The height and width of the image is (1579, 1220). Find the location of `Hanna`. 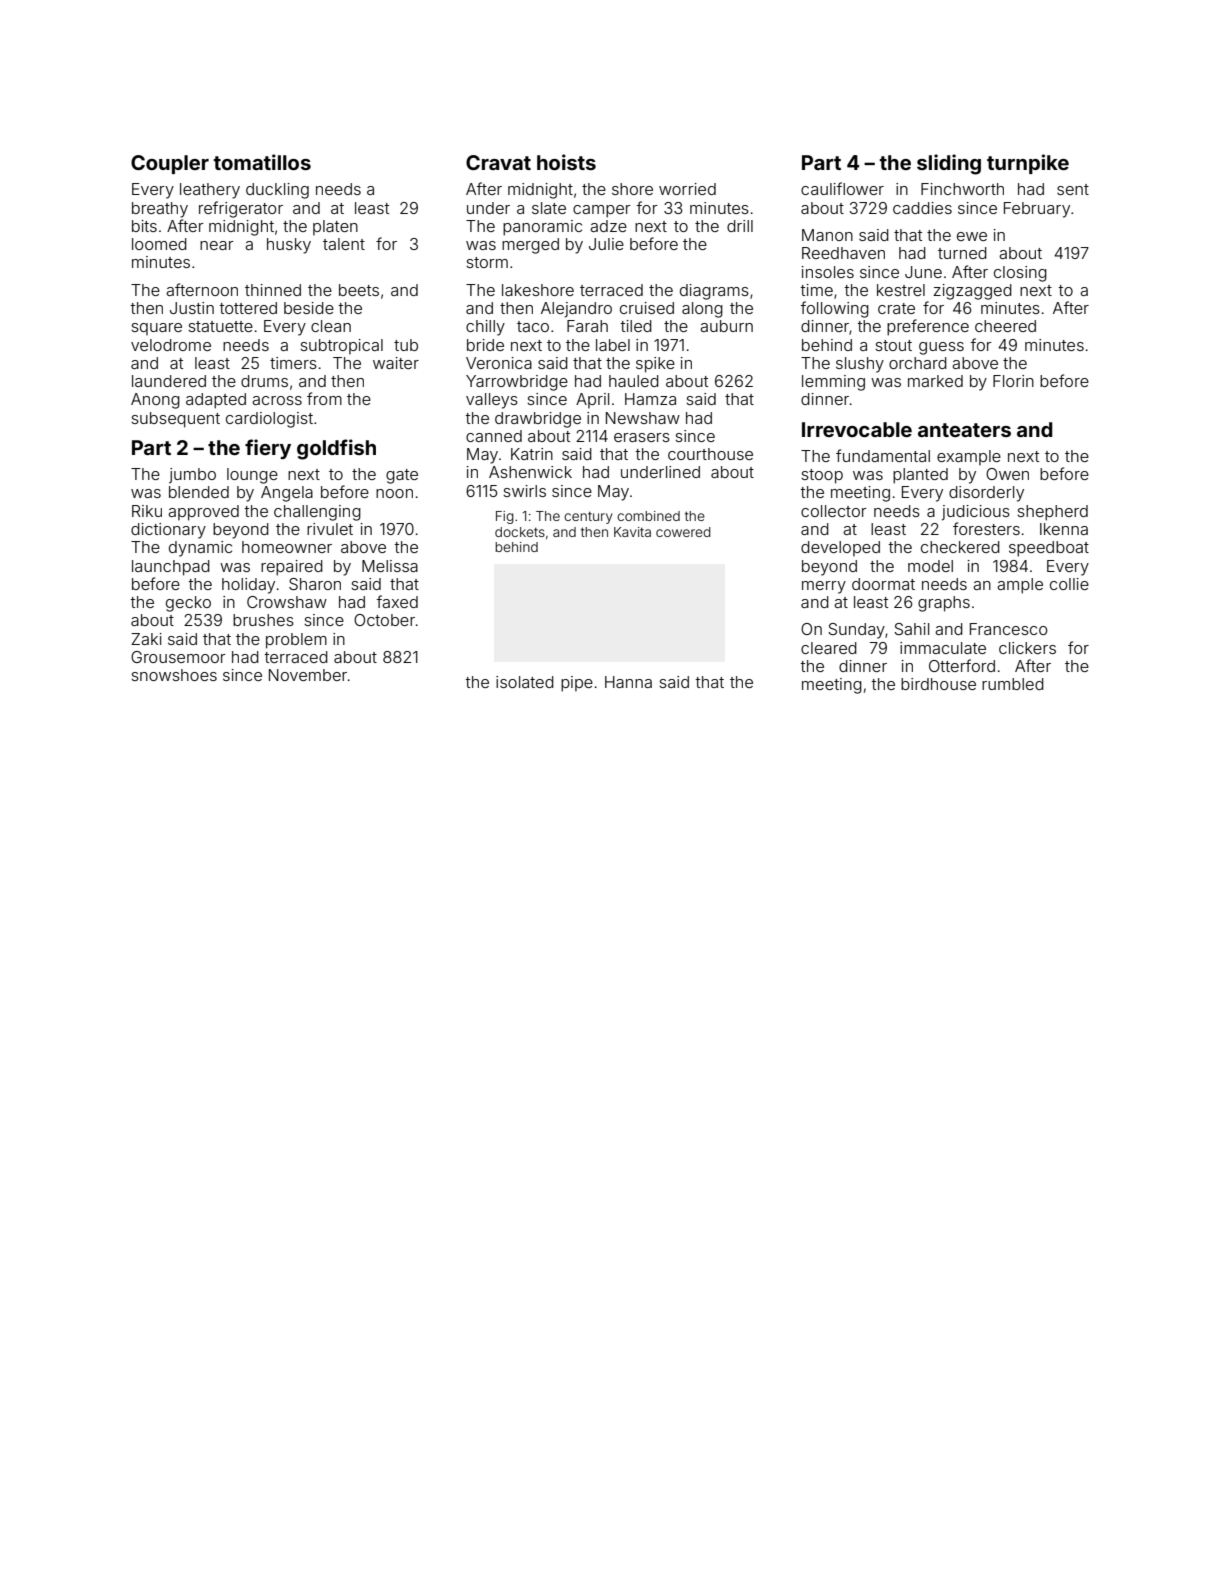

Hanna is located at coordinates (628, 682).
